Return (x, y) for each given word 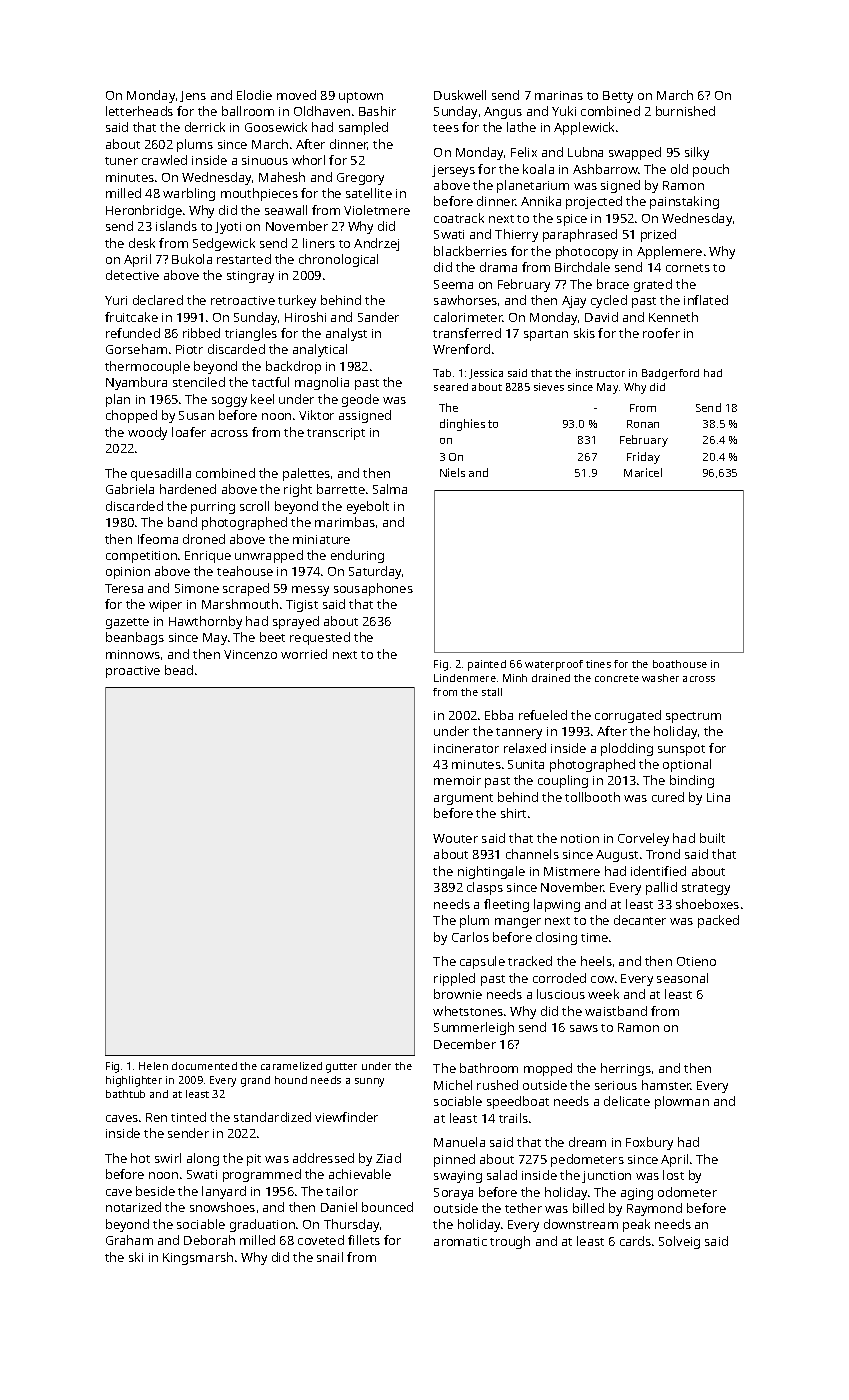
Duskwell (460, 95)
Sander (378, 317)
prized (658, 235)
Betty (618, 97)
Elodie (254, 95)
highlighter (134, 1081)
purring (213, 508)
